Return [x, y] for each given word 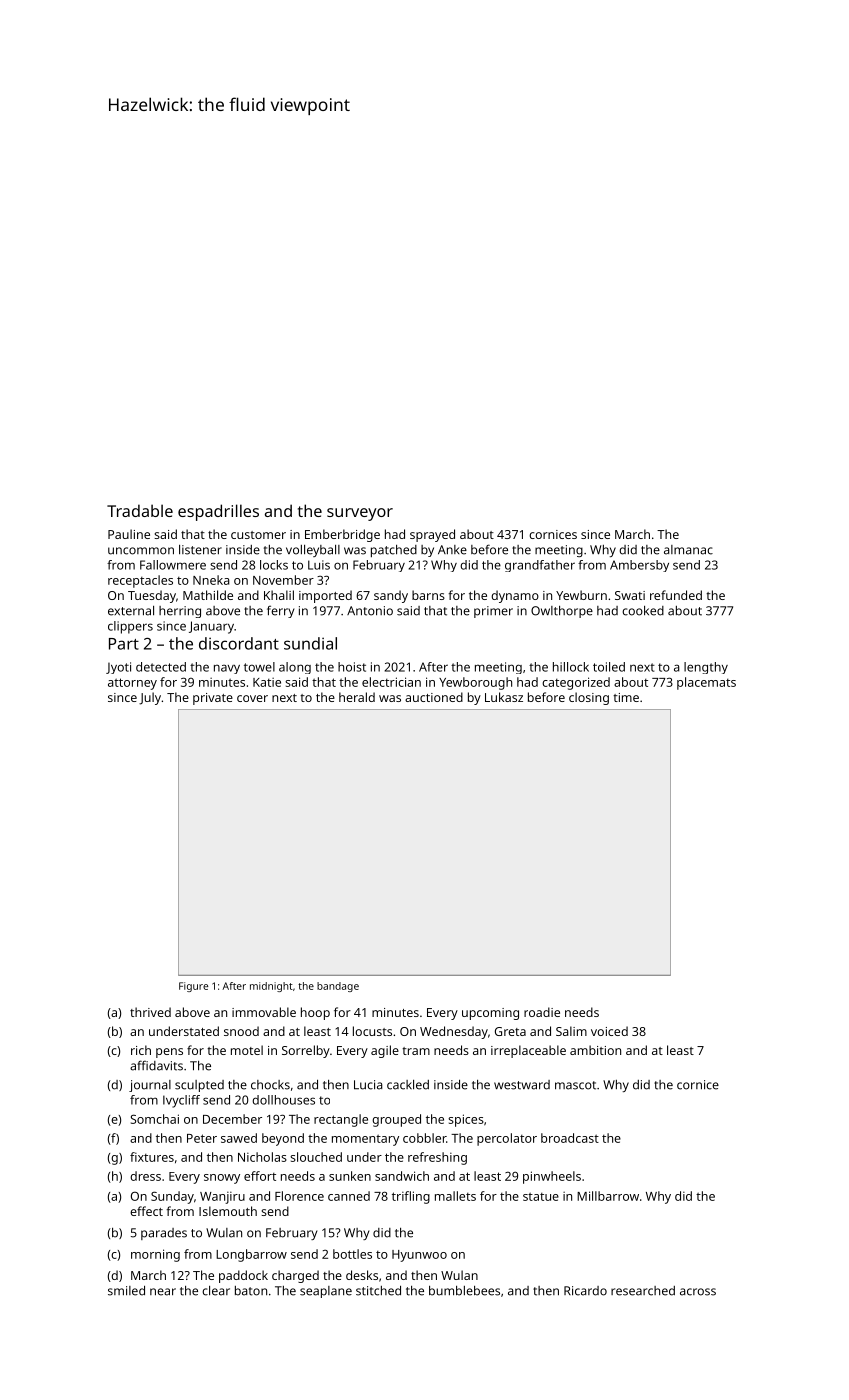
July [150, 698]
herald [357, 697]
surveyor [360, 514]
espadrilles [218, 512]
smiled [126, 1291]
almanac [688, 550]
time [626, 697]
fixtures [152, 1157]
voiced [609, 1031]
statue [541, 1197]
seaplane [326, 1292]
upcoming [490, 1014]
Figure [193, 987]
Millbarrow [608, 1196]
